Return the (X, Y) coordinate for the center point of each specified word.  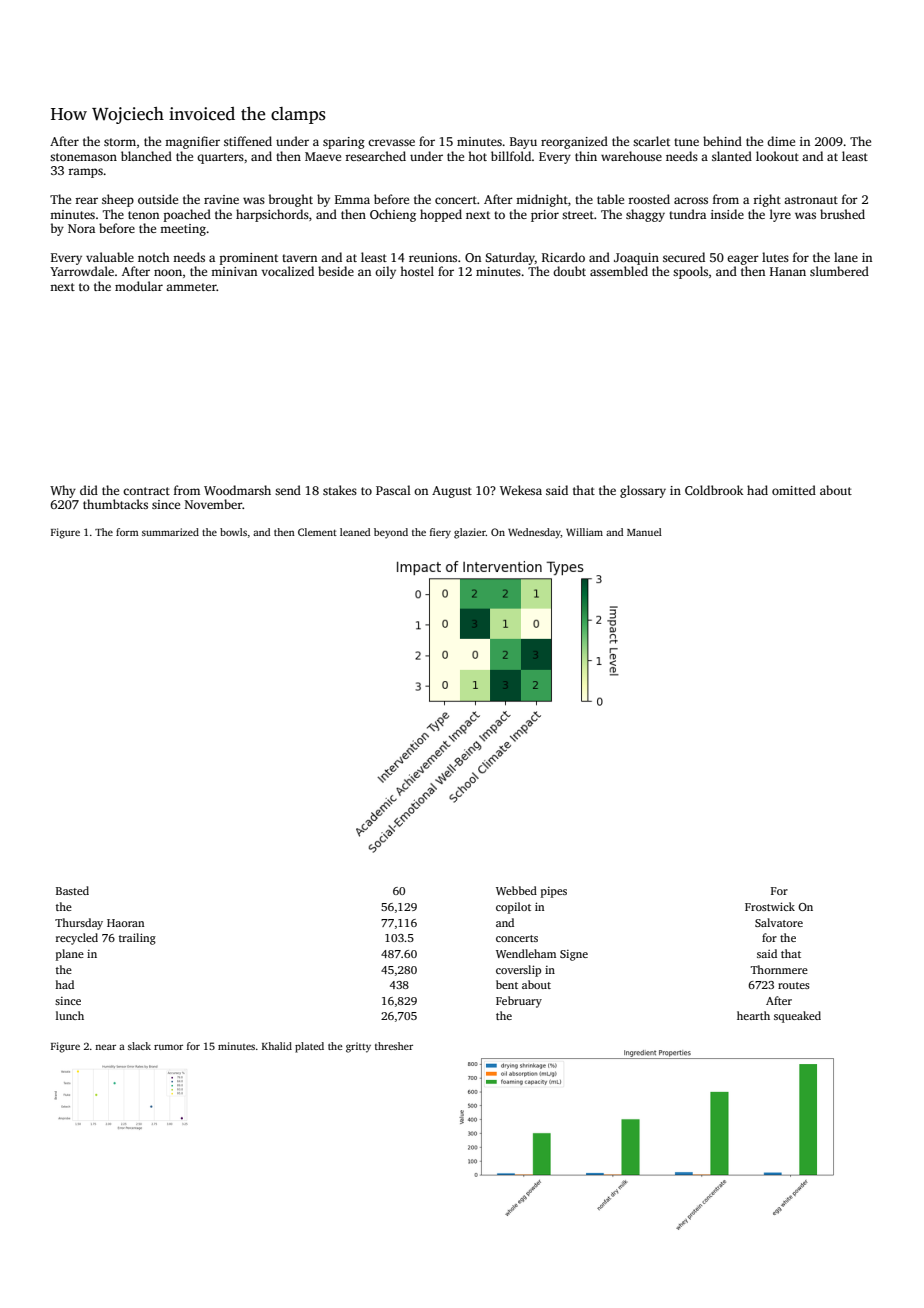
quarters (220, 158)
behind (722, 141)
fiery (440, 533)
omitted (794, 490)
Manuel (644, 532)
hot (477, 156)
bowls (233, 532)
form (127, 532)
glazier (470, 533)
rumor (168, 1047)
